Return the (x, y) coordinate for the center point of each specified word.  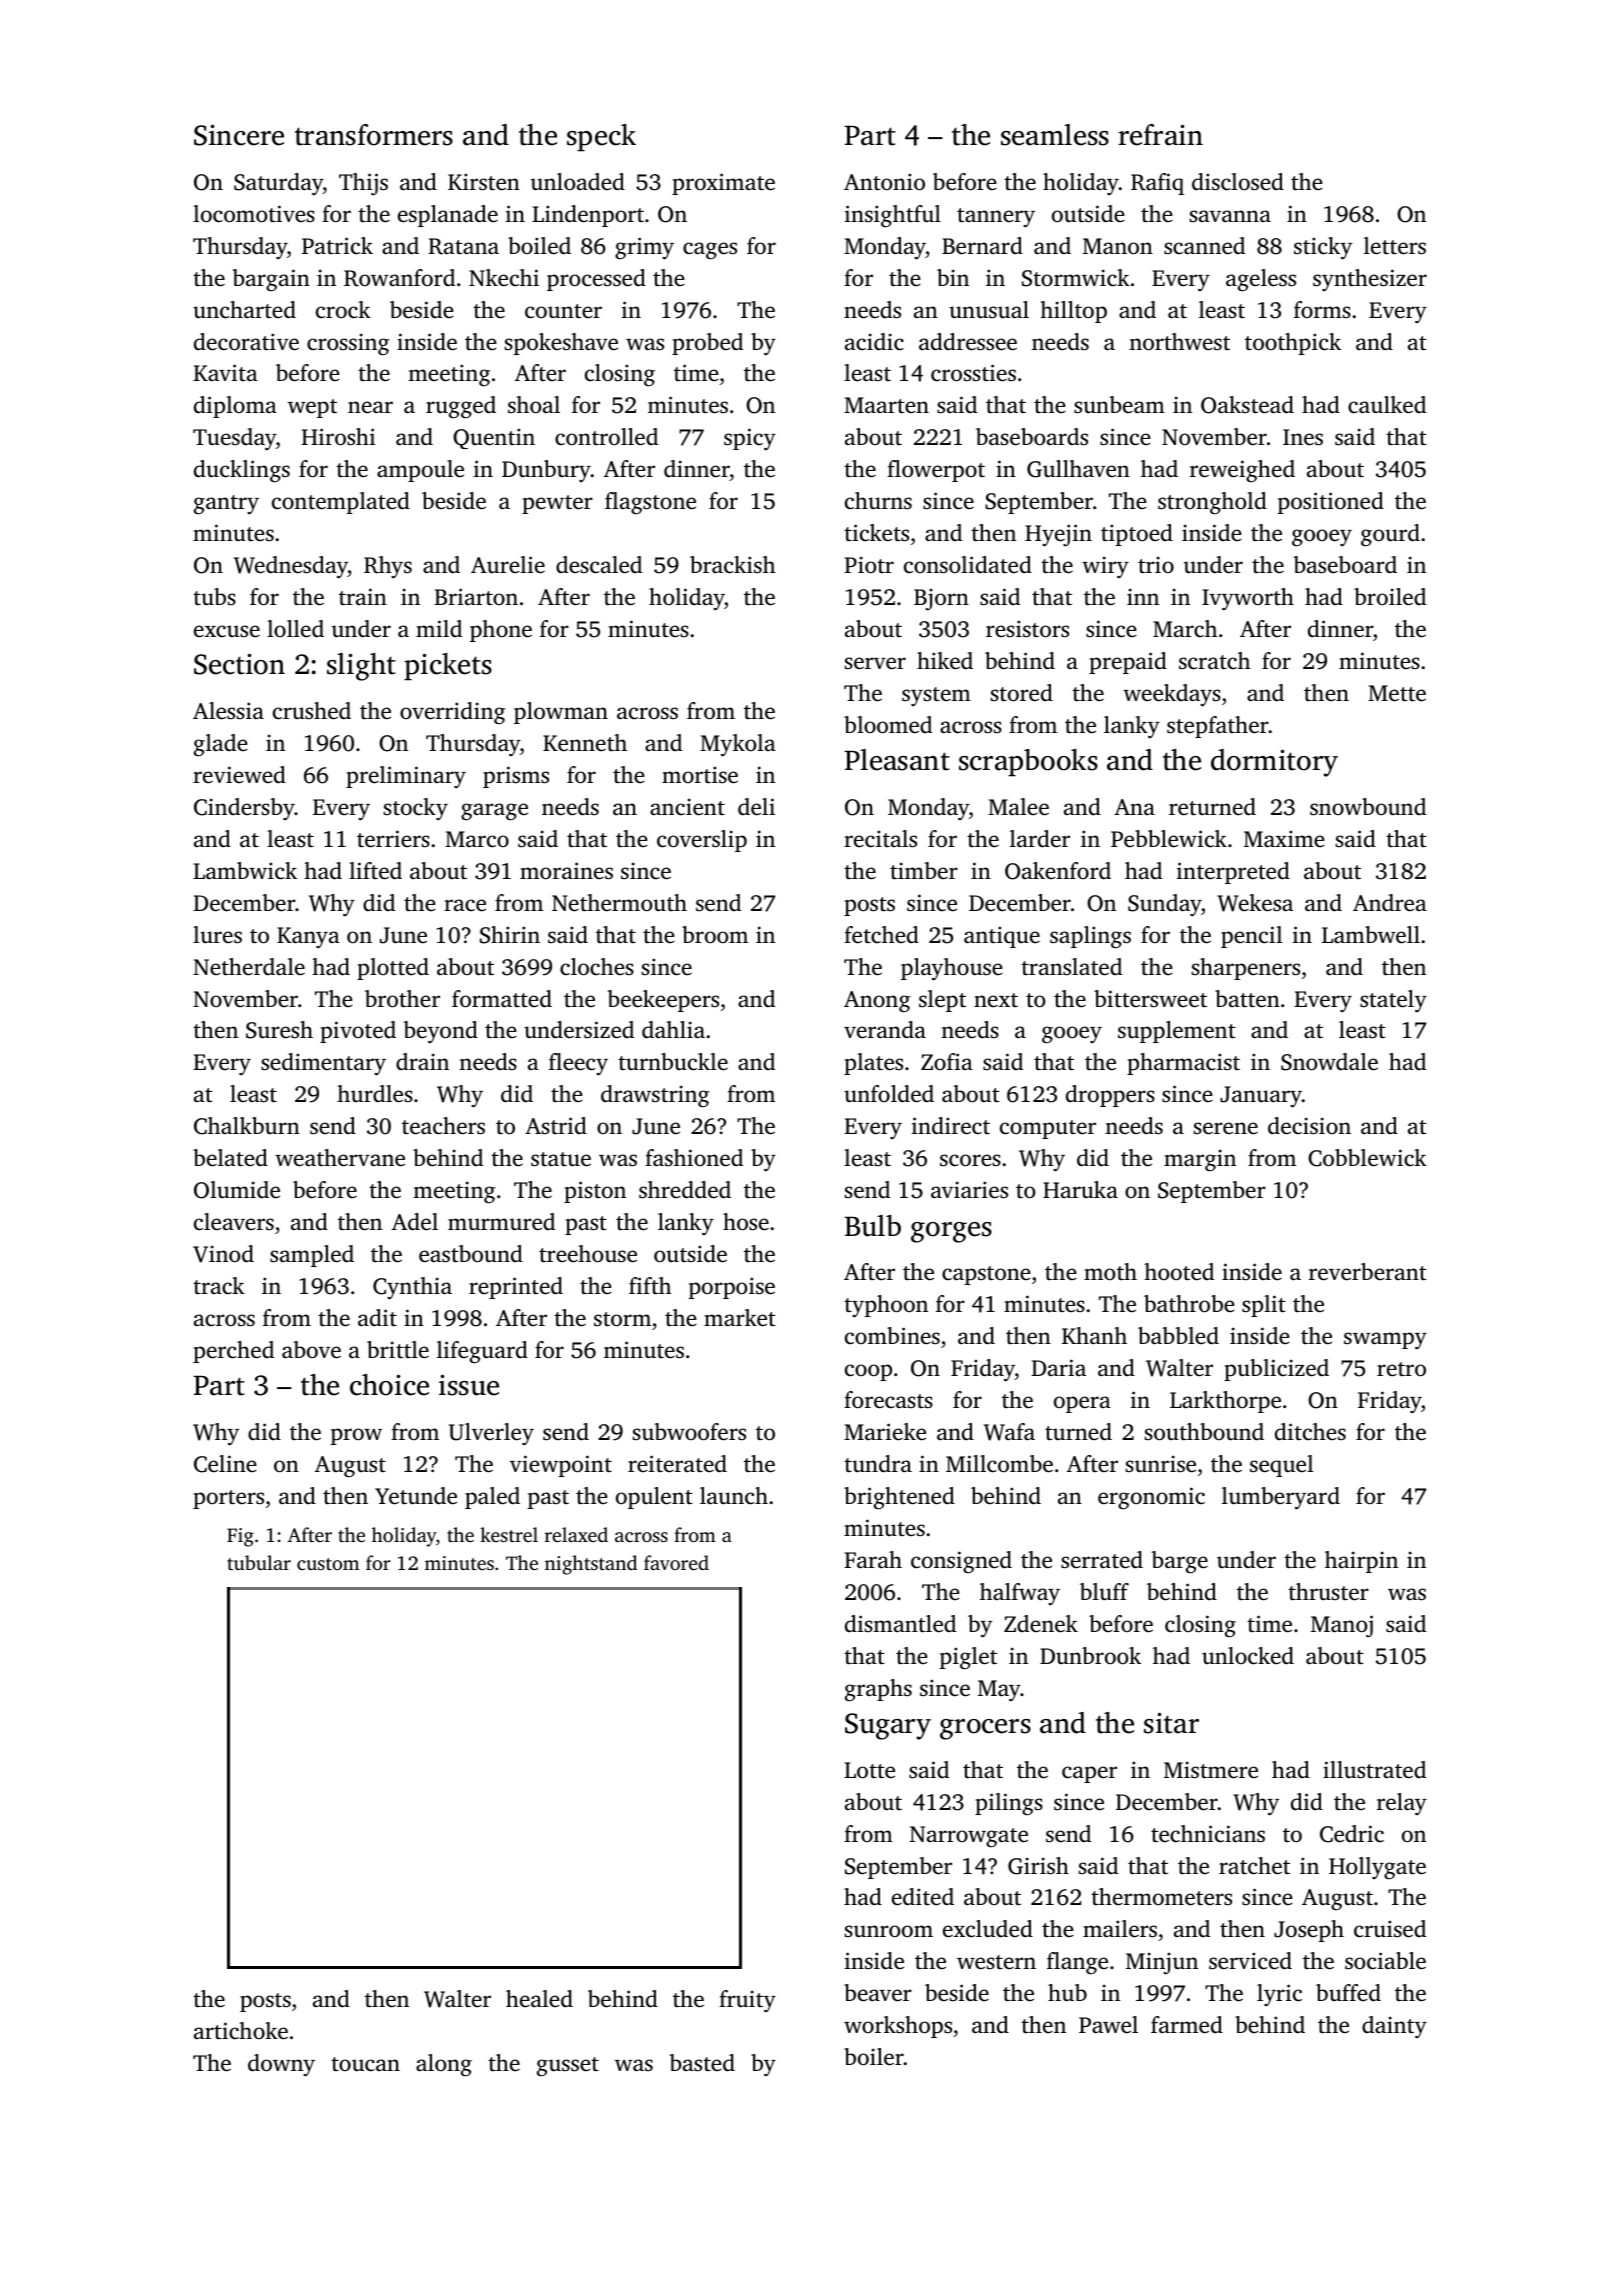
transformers (374, 135)
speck (601, 138)
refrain (1160, 135)
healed (539, 1999)
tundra (878, 1464)
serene (1226, 1128)
